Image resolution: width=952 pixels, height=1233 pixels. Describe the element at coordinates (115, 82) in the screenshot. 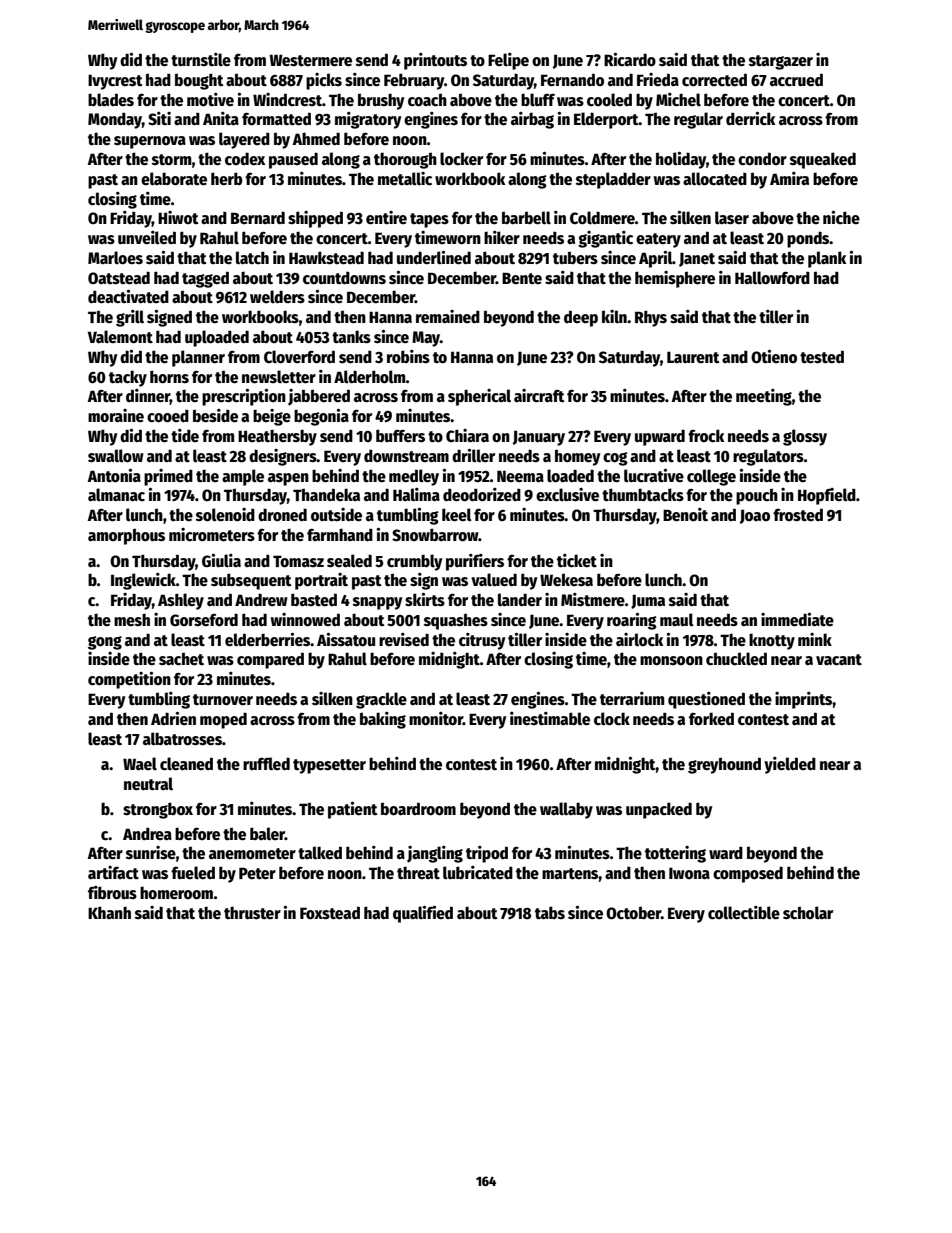

I see `Ivycrest` at that location.
